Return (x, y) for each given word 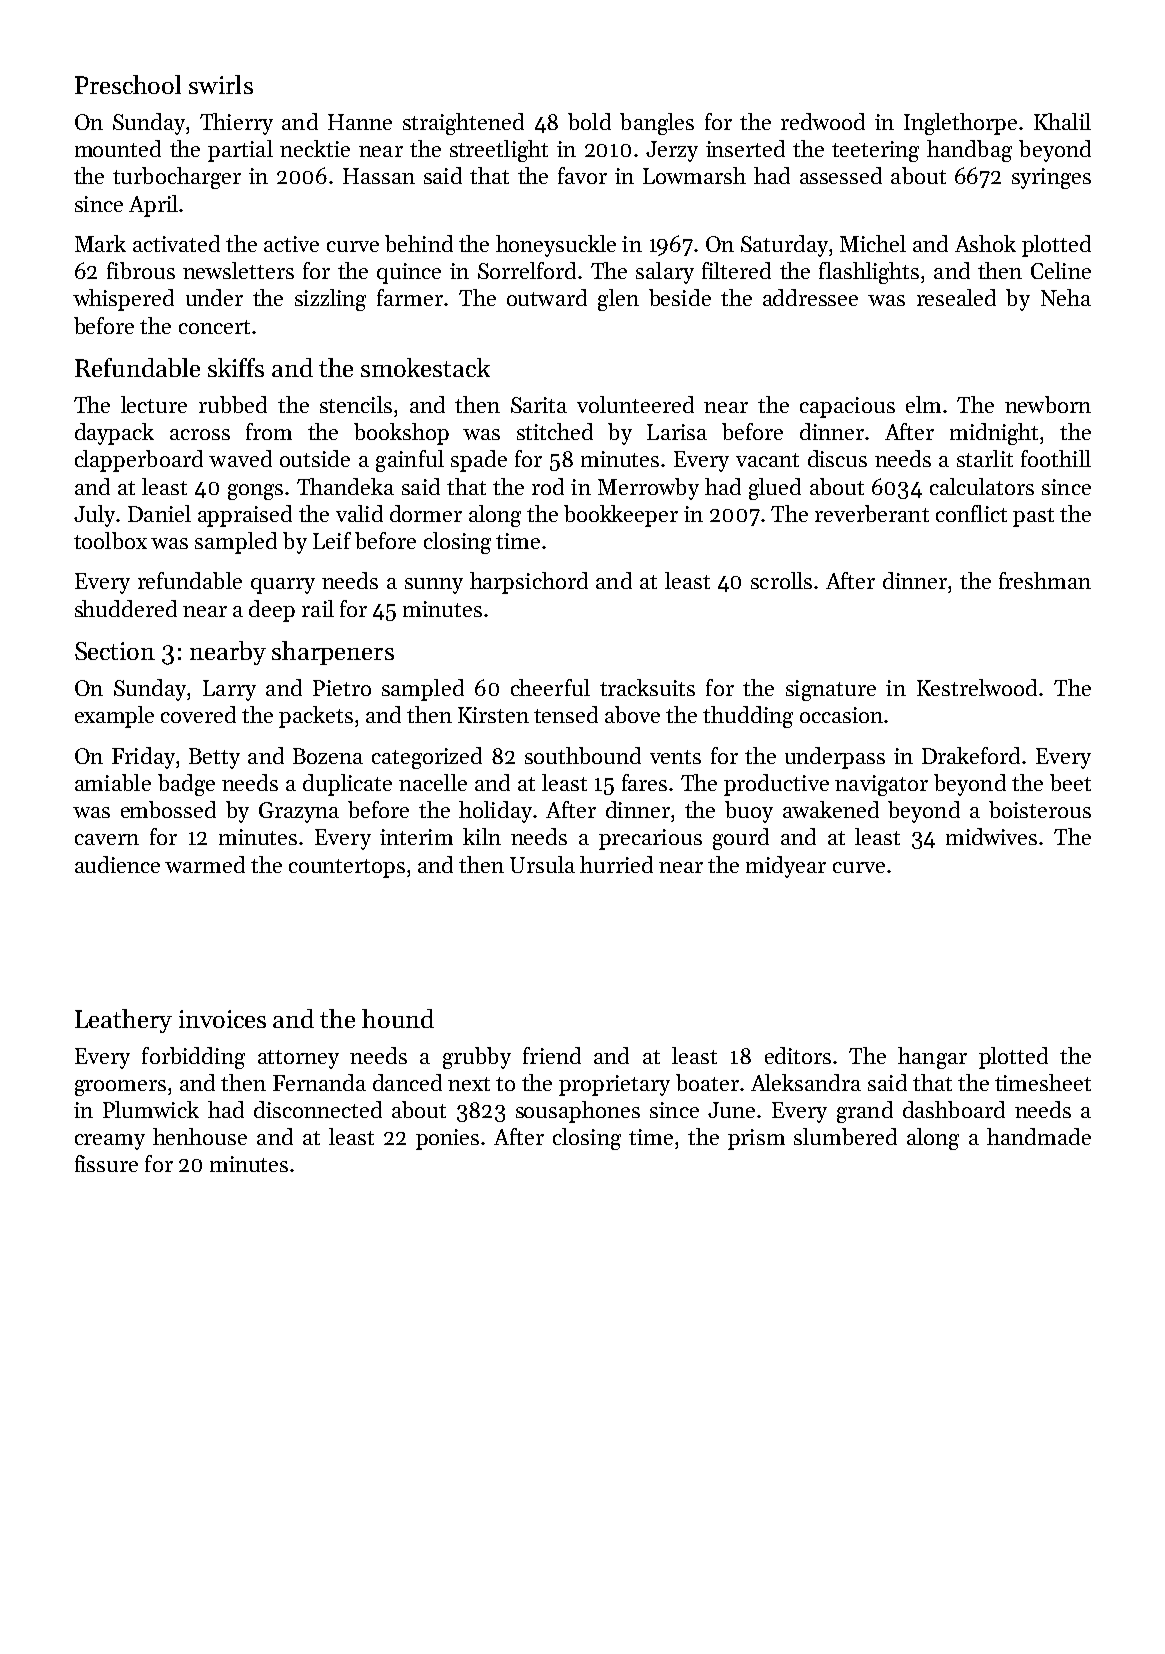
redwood (823, 121)
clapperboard (139, 461)
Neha (1066, 297)
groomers (120, 1088)
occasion (841, 715)
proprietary (614, 1085)
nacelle (433, 782)
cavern (107, 839)
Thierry (236, 124)
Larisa (677, 432)
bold (589, 121)
